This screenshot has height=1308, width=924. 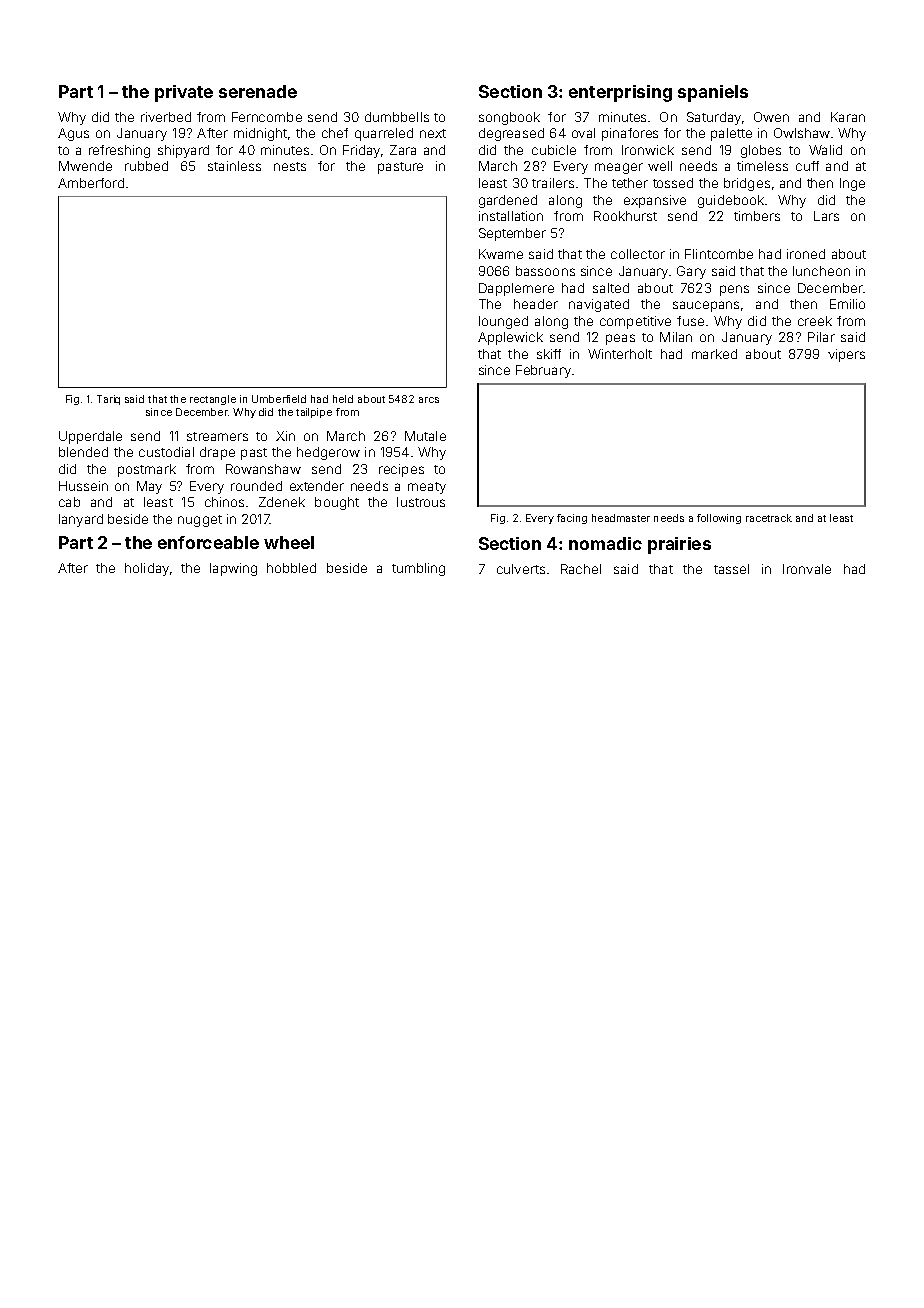 What do you see at coordinates (673, 183) in the screenshot?
I see `tossed` at bounding box center [673, 183].
